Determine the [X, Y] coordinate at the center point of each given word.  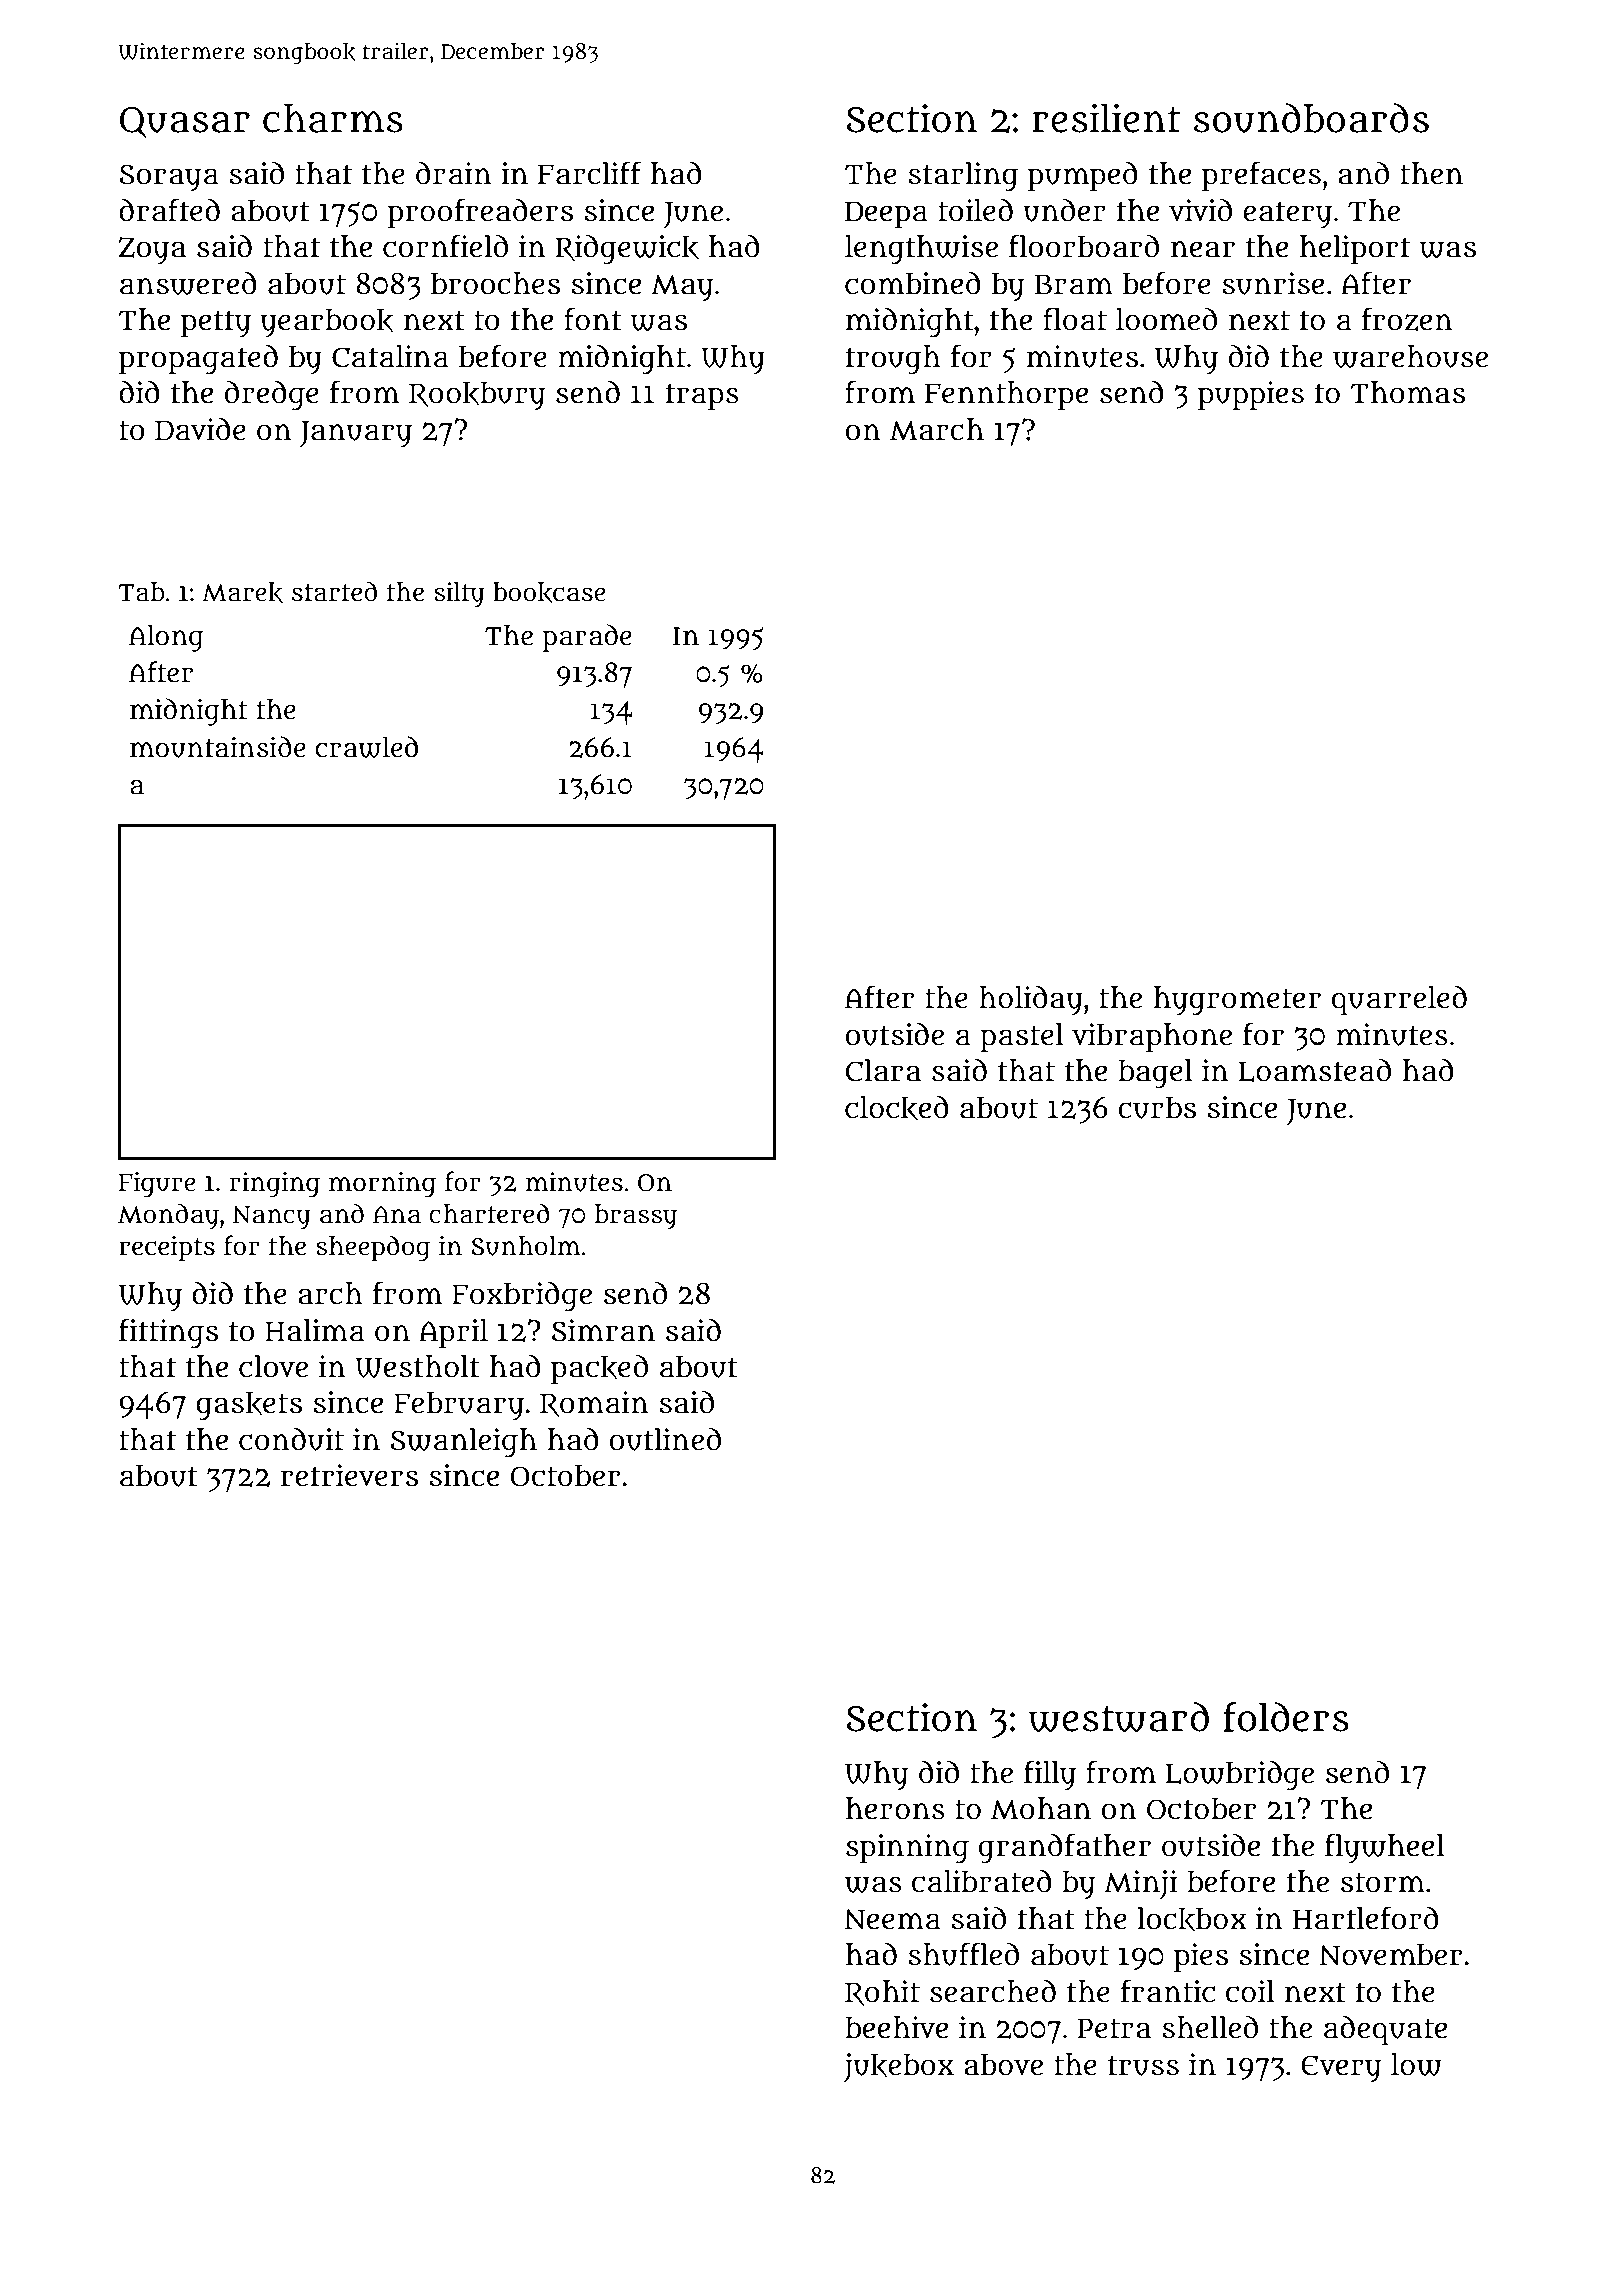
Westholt [417, 1366]
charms [333, 118]
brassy [635, 1217]
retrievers [349, 1475]
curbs [1157, 1107]
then [1431, 173]
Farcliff [589, 173]
